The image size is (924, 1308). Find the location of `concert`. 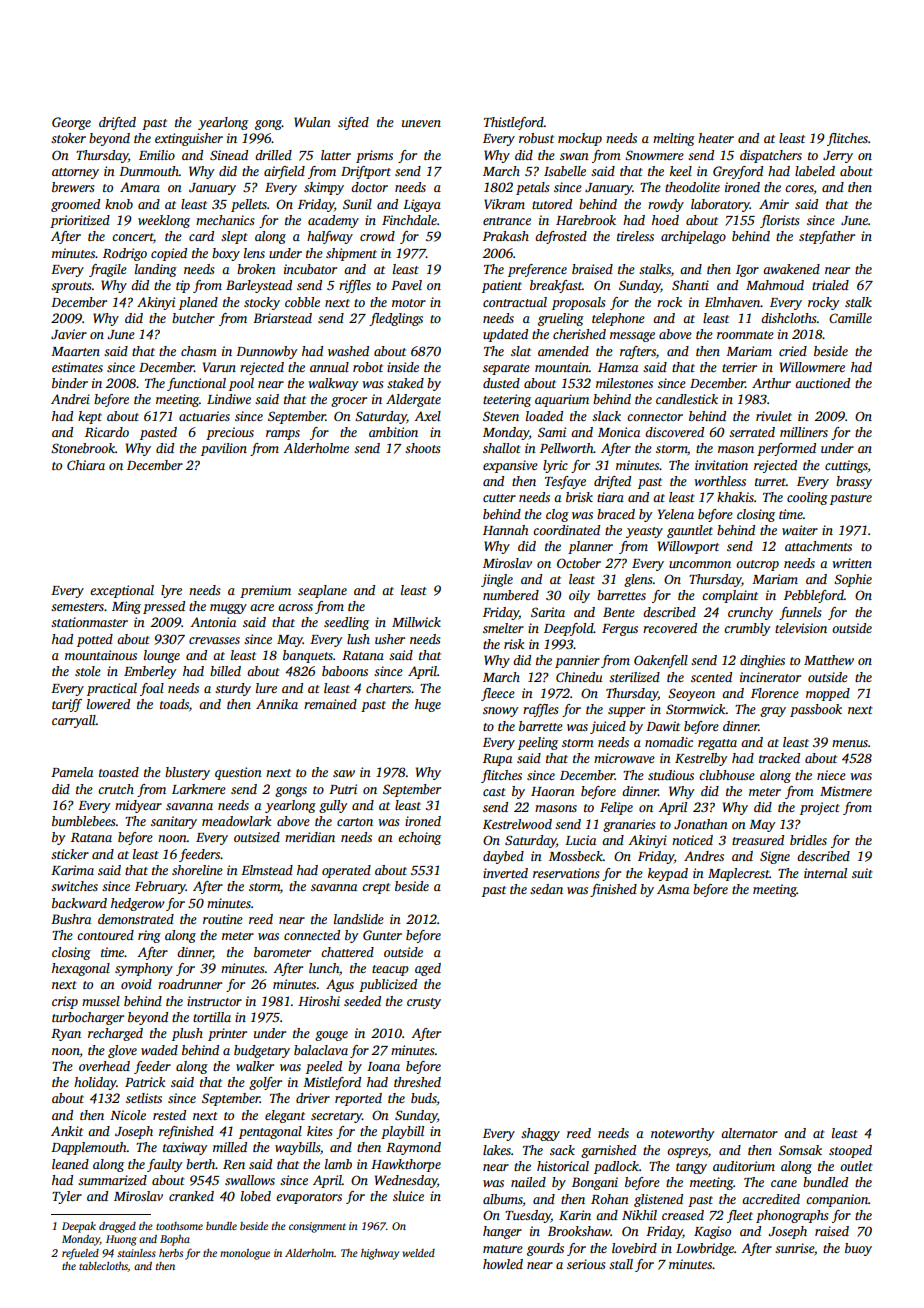

concert is located at coordinates (132, 237).
